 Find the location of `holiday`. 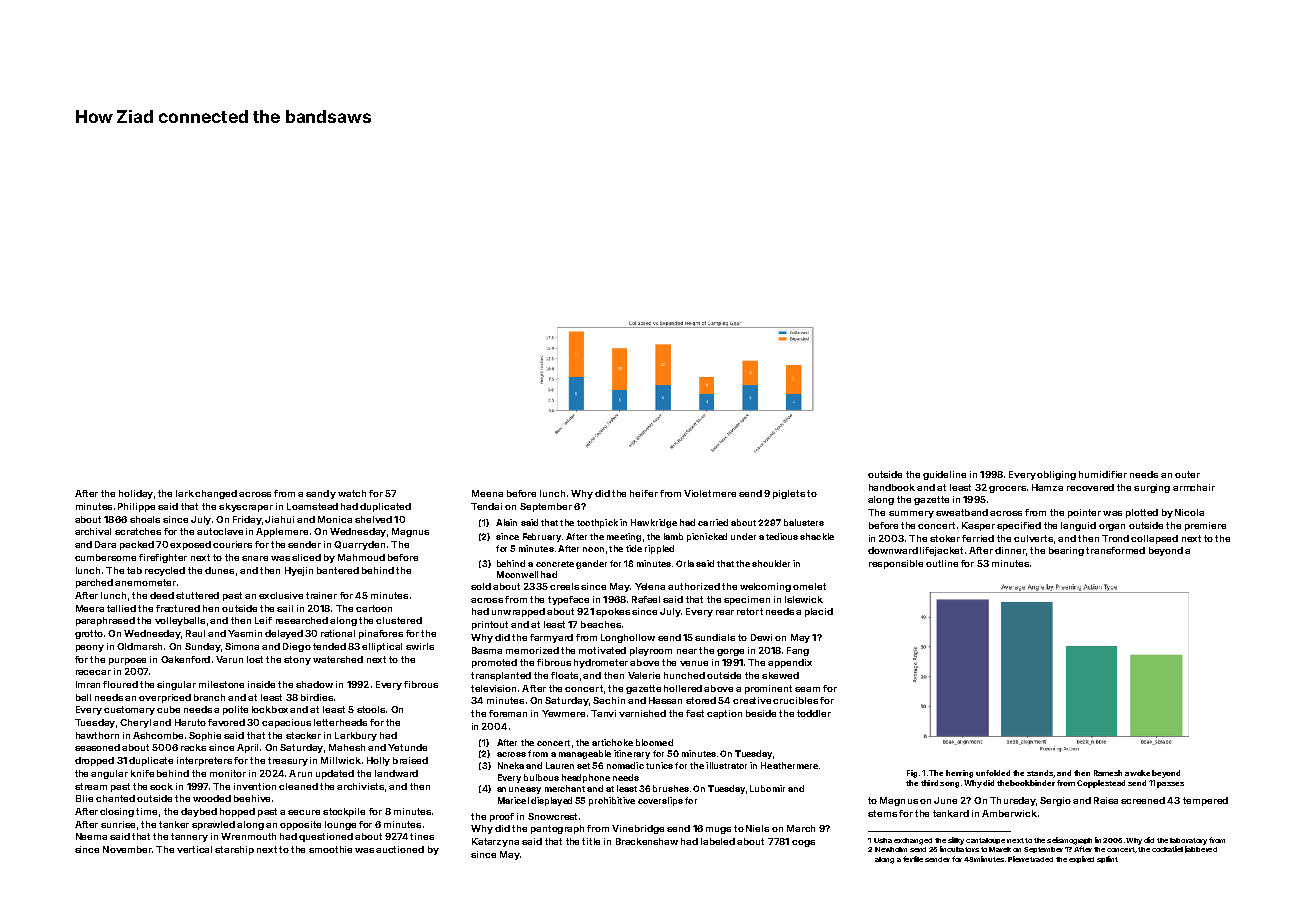

holiday is located at coordinates (136, 494).
